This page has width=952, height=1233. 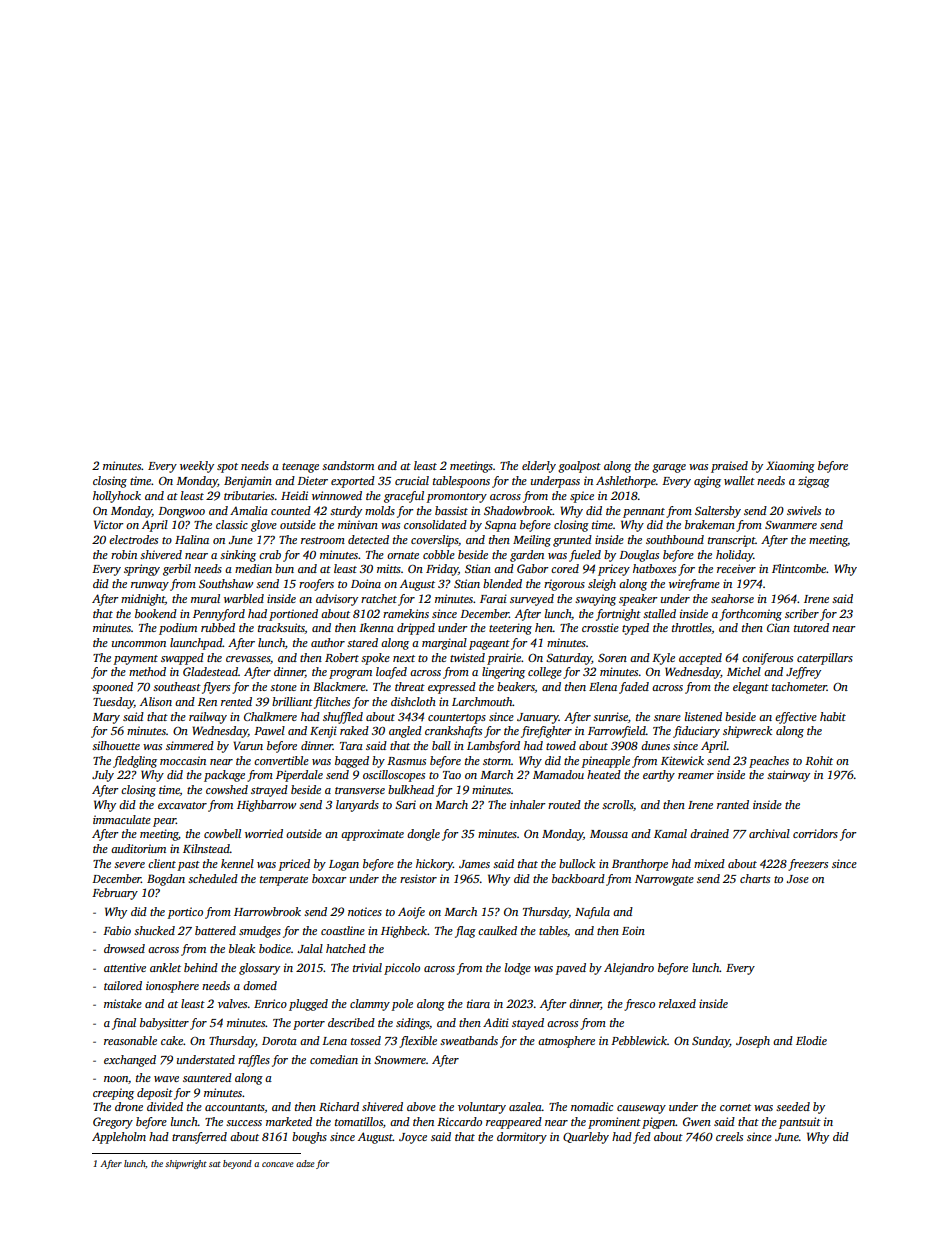 What do you see at coordinates (278, 1164) in the page?
I see `concave` at bounding box center [278, 1164].
